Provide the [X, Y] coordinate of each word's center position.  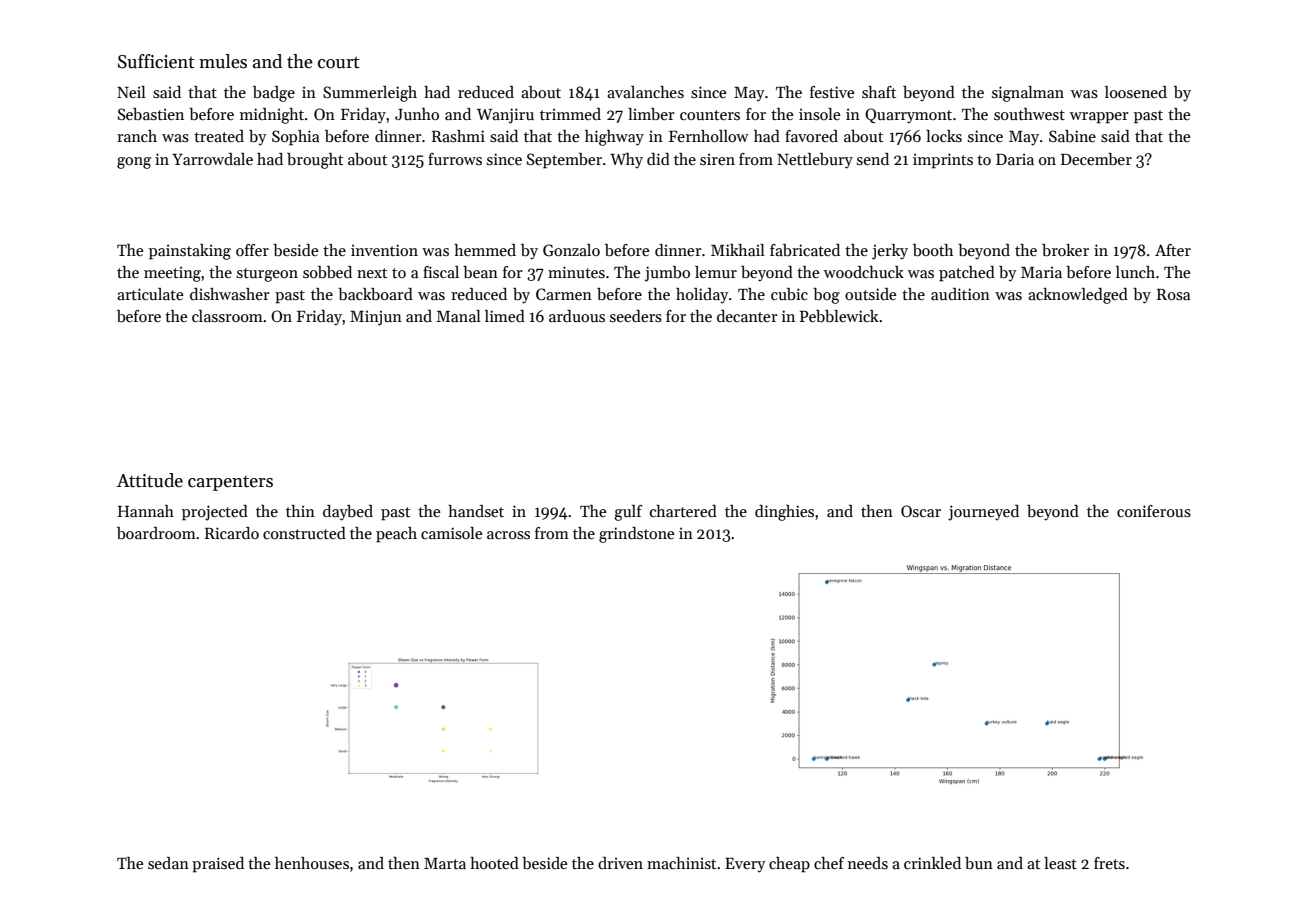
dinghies [784, 513]
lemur [716, 272]
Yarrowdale [212, 159]
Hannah [146, 511]
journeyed [983, 513]
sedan [168, 863]
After [1173, 250]
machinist [681, 863]
